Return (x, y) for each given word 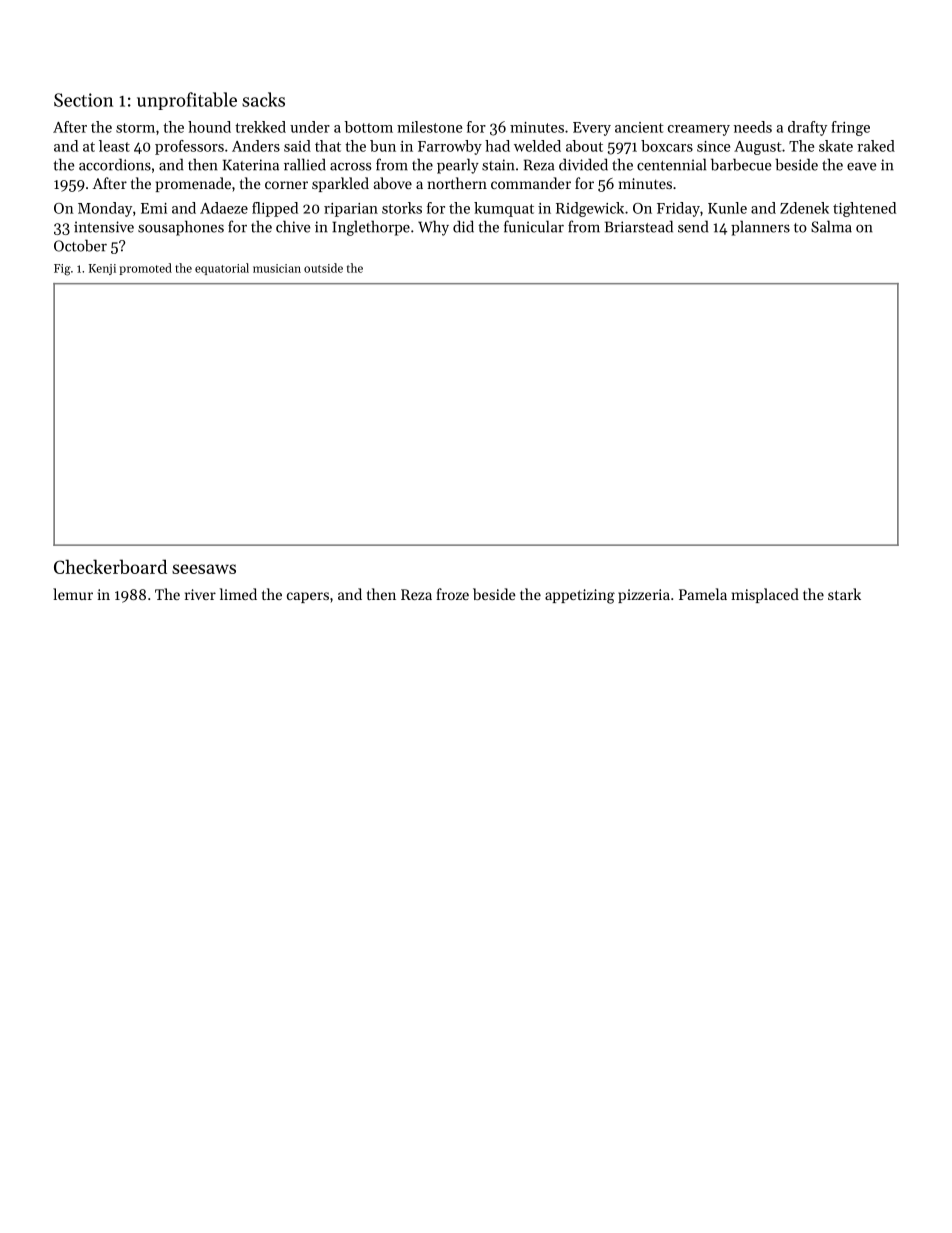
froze (452, 594)
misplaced (765, 595)
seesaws (204, 569)
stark (844, 594)
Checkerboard (110, 566)
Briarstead (639, 226)
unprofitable (187, 101)
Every (592, 129)
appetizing (580, 596)
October (80, 245)
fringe (850, 128)
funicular (534, 226)
